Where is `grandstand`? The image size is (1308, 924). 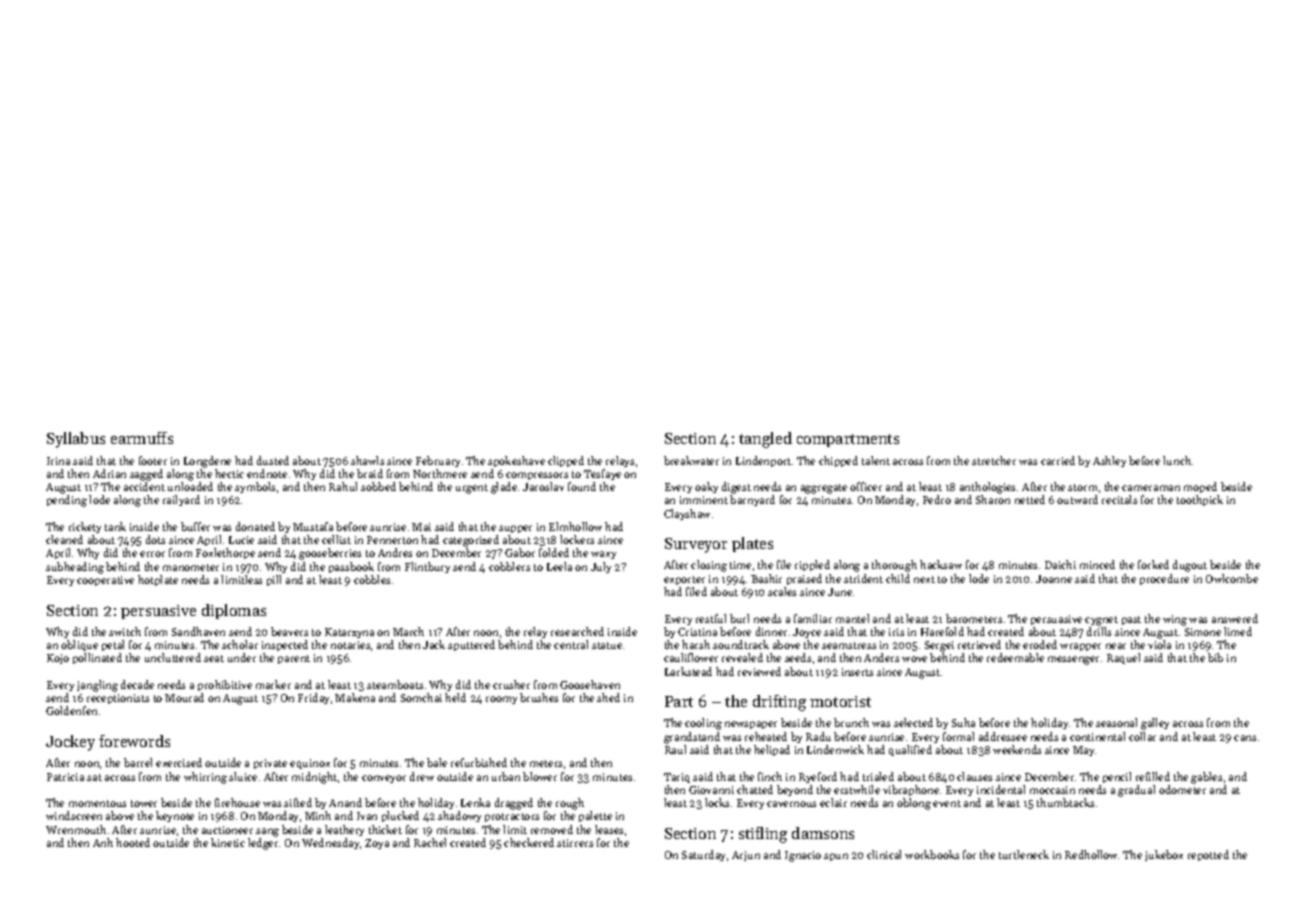 grandstand is located at coordinates (692, 738).
